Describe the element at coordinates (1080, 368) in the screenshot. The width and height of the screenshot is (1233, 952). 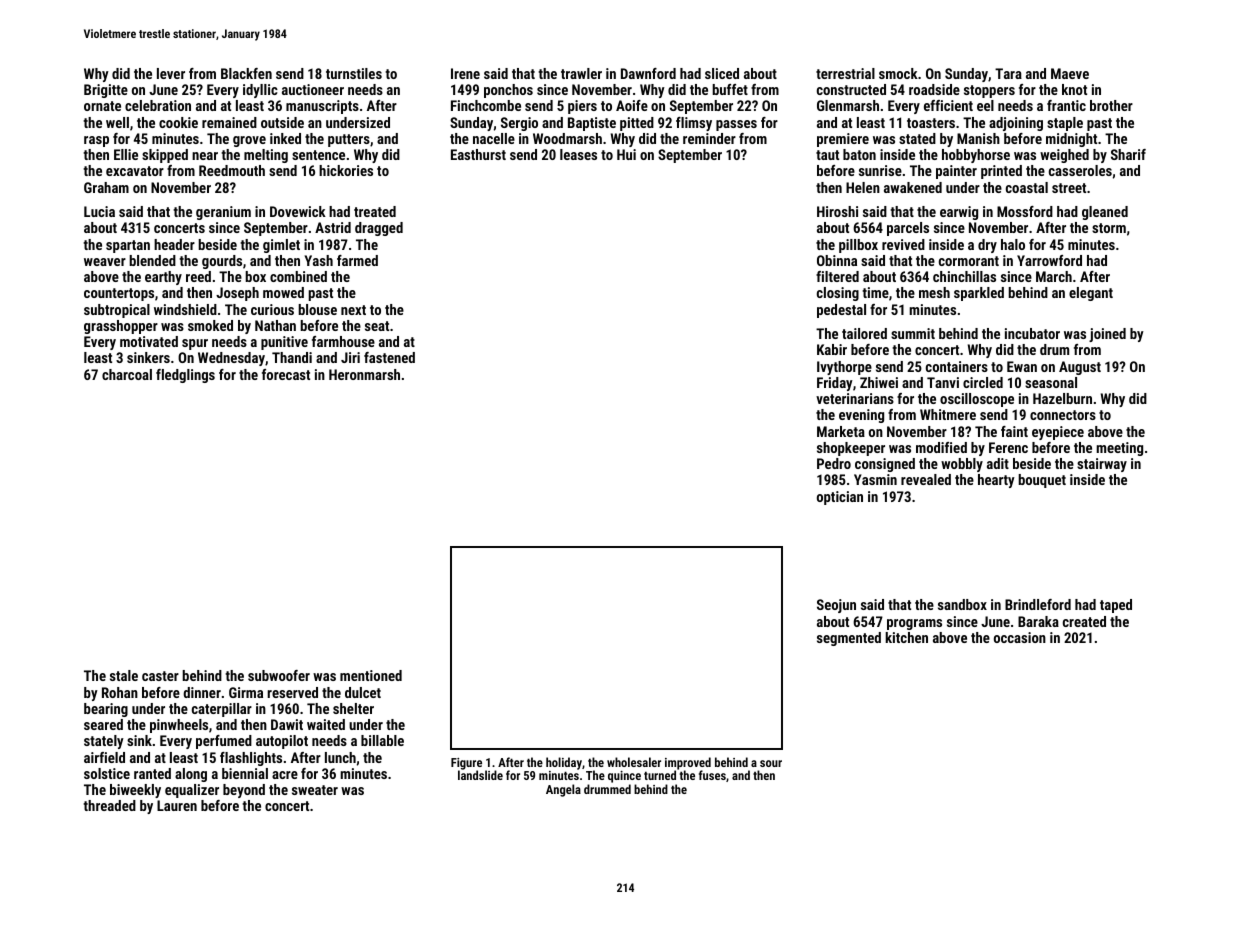
I see `August` at that location.
